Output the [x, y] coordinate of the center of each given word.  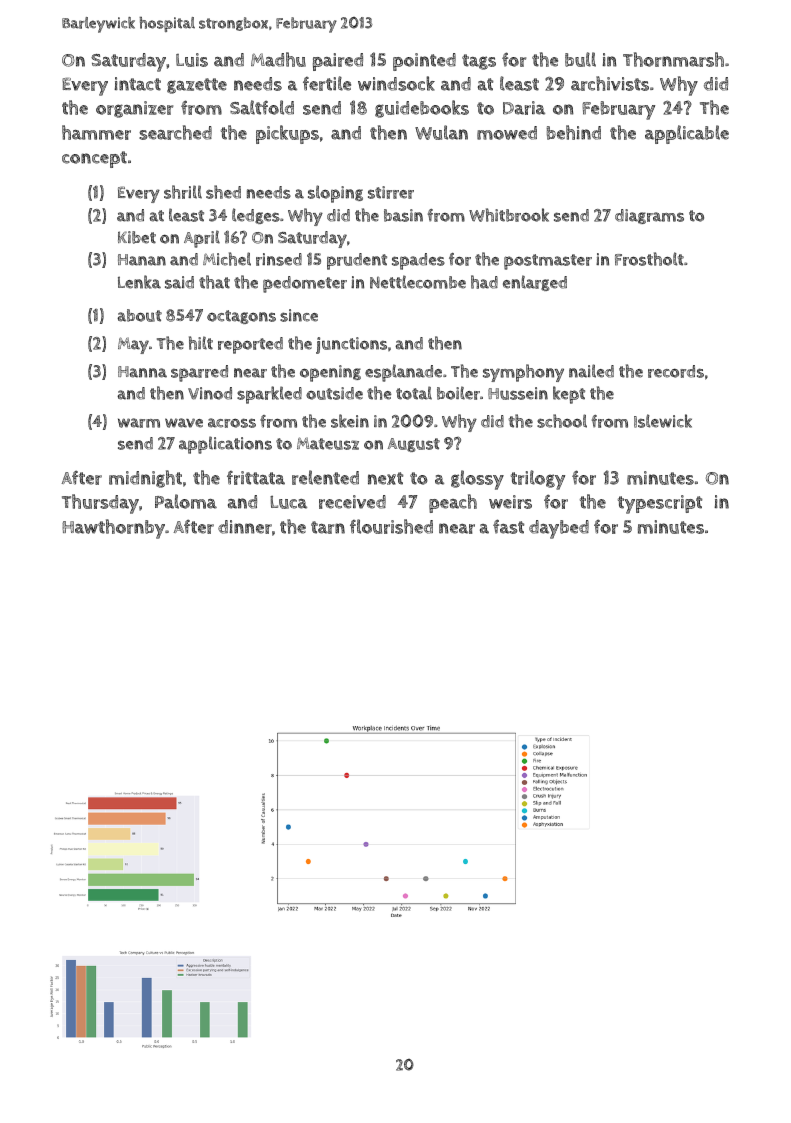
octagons [241, 317]
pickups [287, 134]
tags [479, 62]
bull [580, 59]
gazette [197, 86]
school [562, 421]
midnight [145, 479]
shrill [183, 192]
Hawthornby [113, 529]
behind [574, 132]
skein [350, 421]
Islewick [663, 421]
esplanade [403, 373]
